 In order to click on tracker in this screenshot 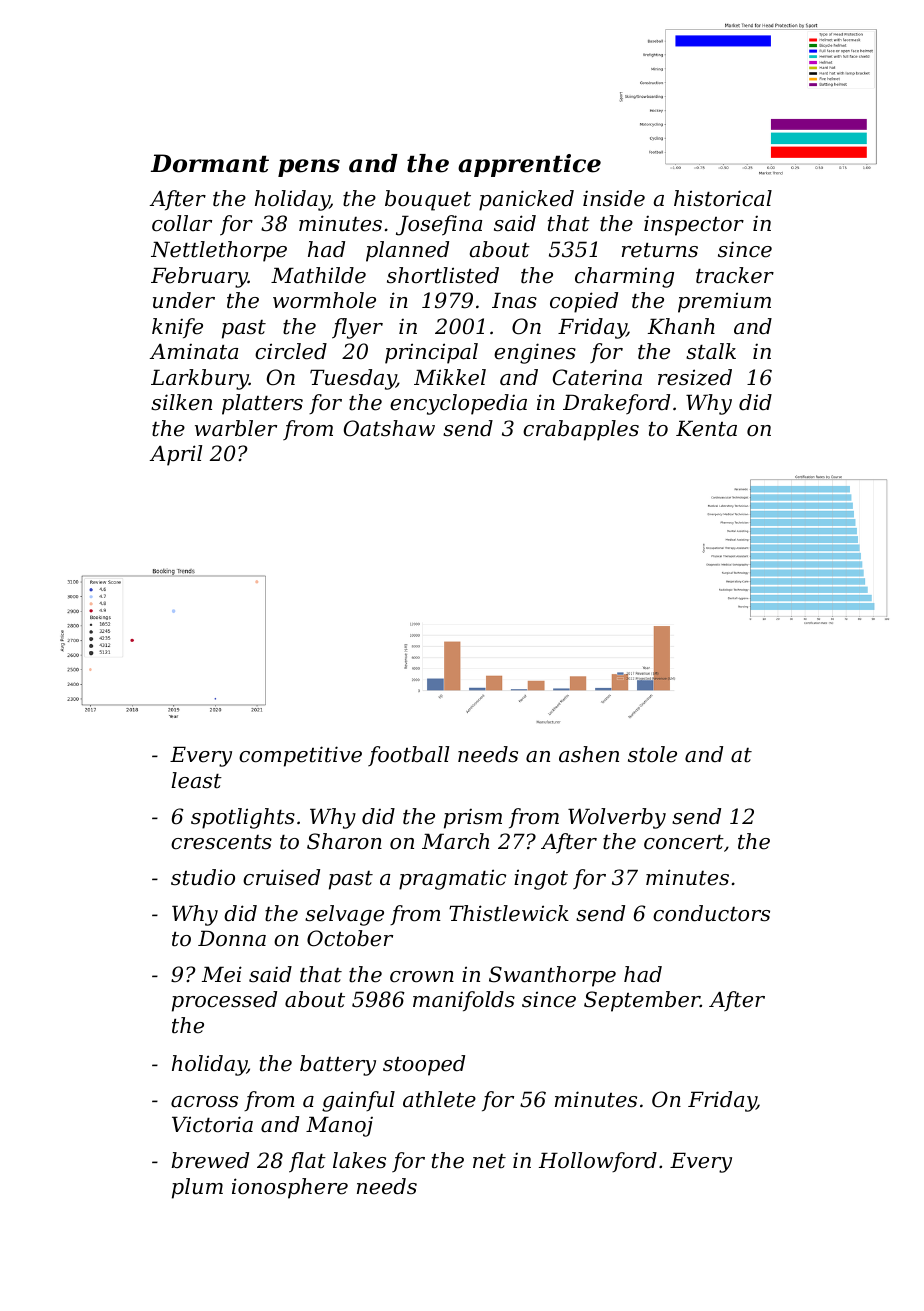, I will do `click(735, 275)`.
